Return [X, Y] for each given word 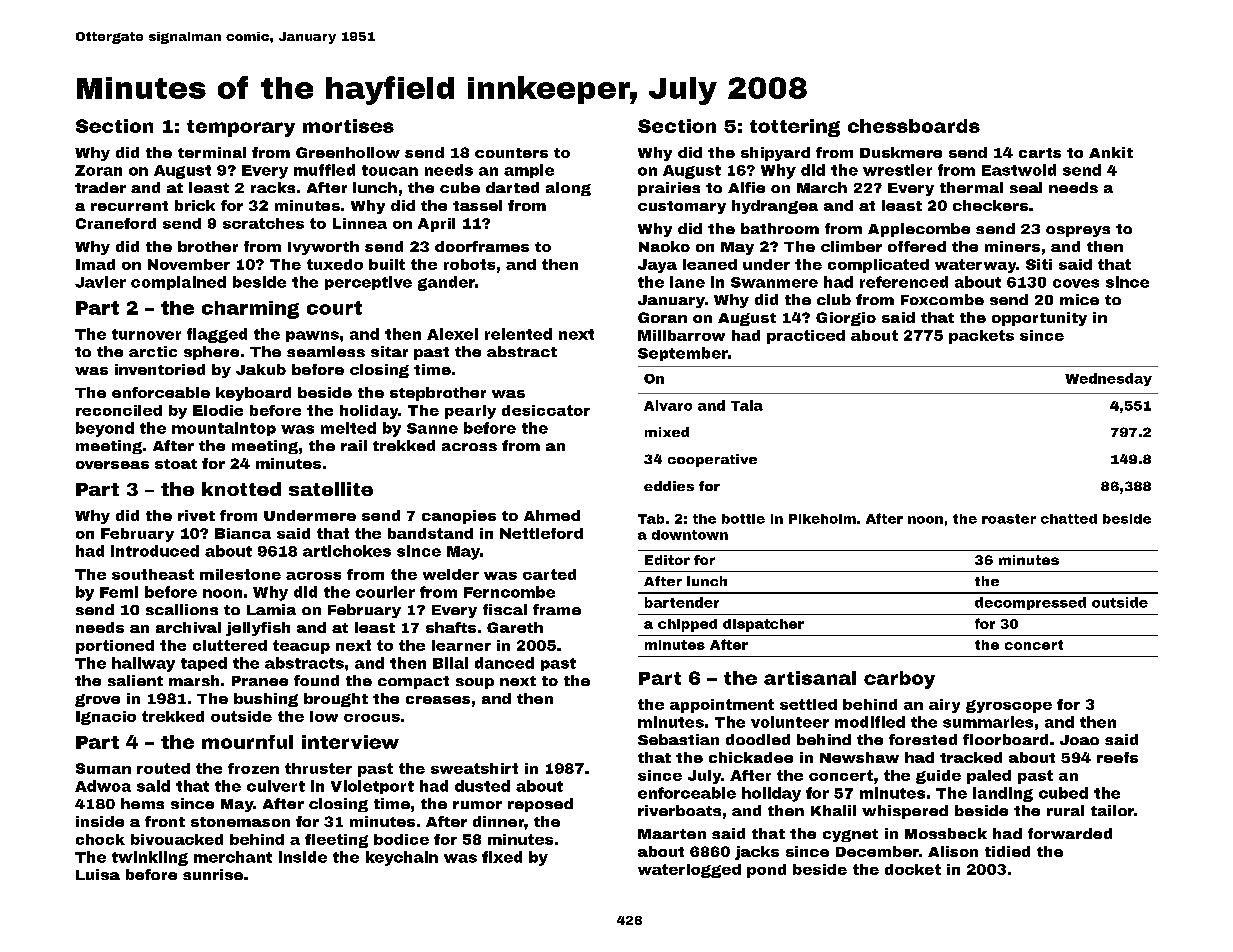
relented [518, 334]
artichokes [347, 551]
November [189, 264]
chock [100, 839]
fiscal [505, 609]
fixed [502, 857]
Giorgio [846, 319]
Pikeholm [822, 519]
